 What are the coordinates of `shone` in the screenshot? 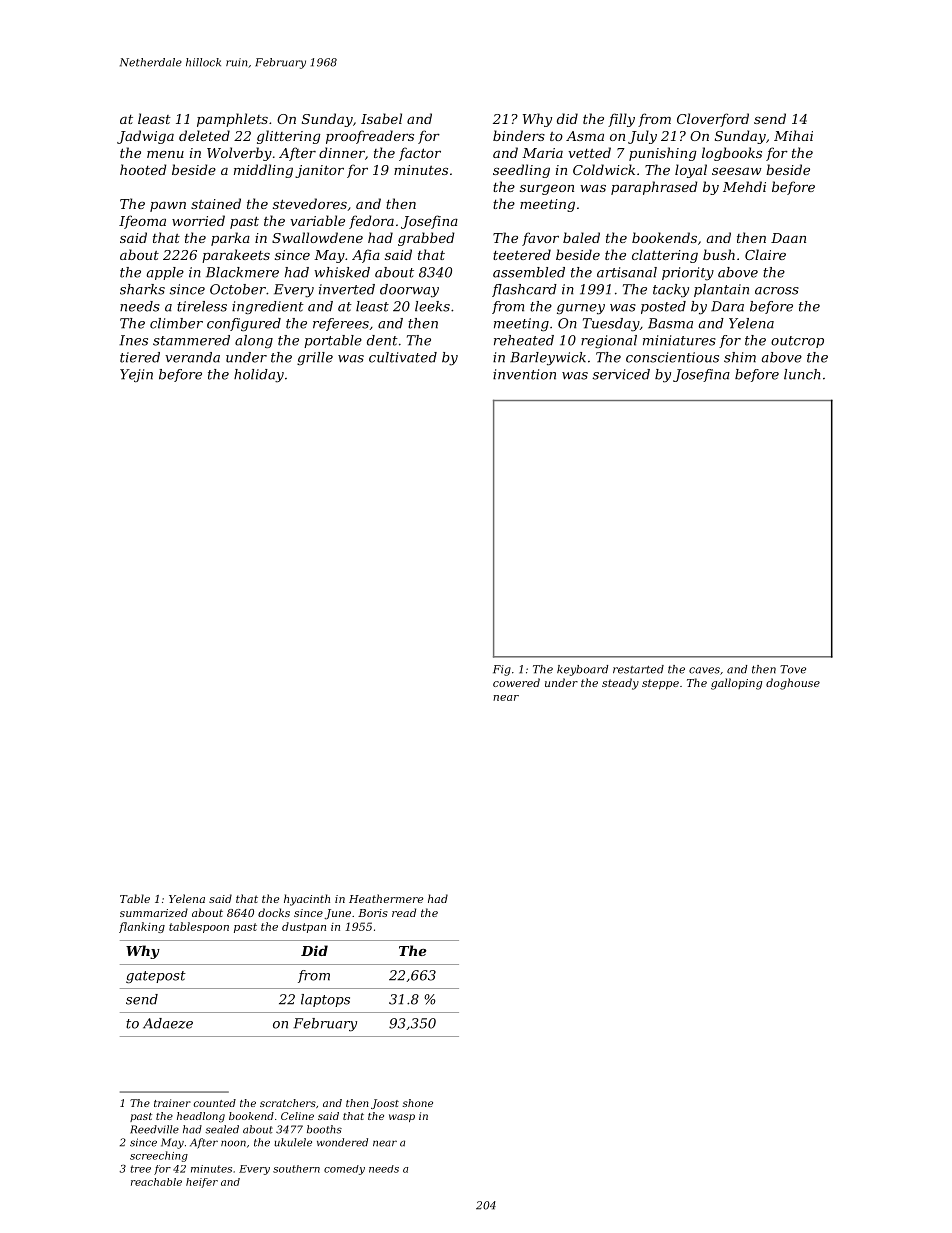 It's located at (418, 1103).
